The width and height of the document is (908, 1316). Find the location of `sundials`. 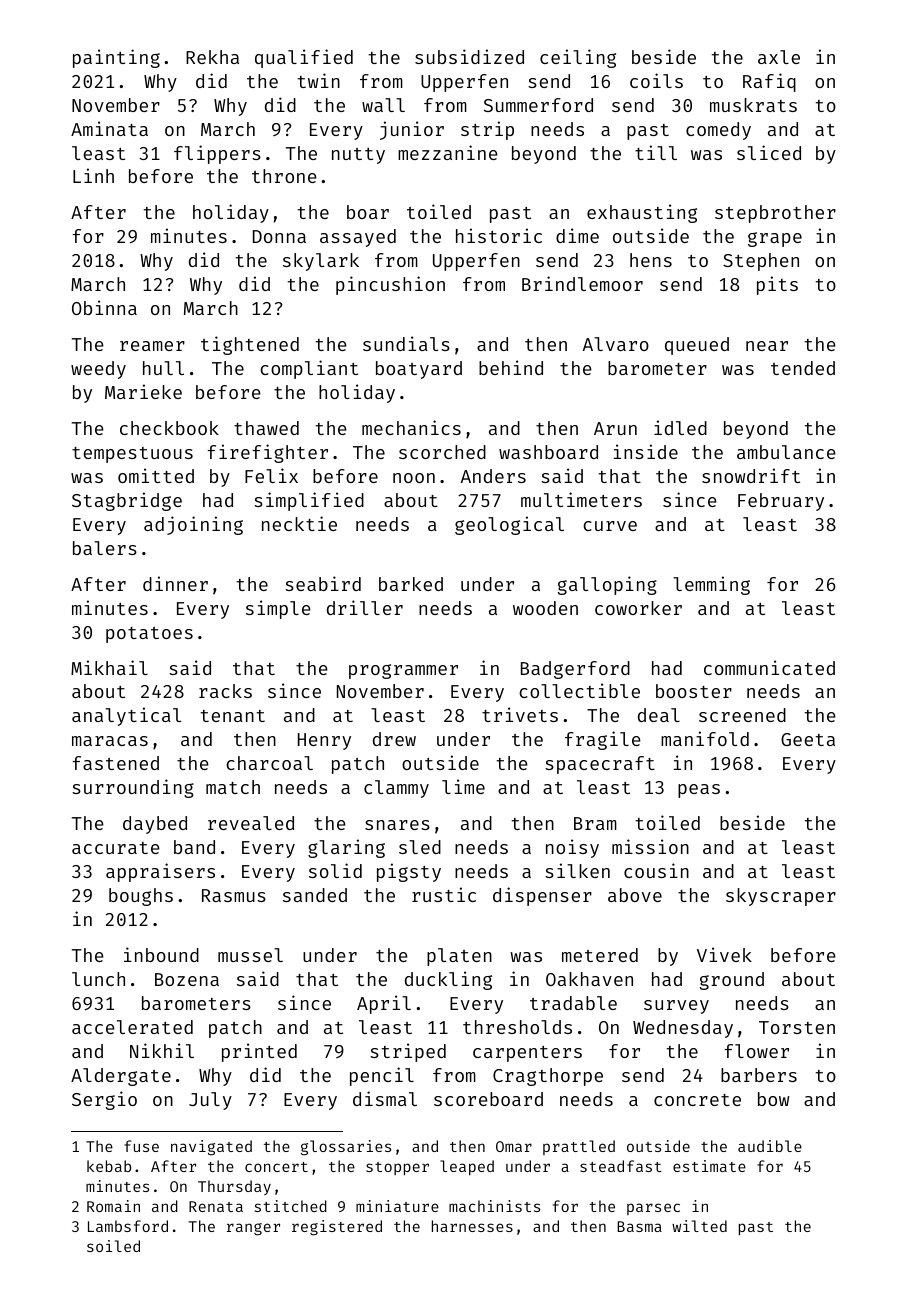

sundials is located at coordinates (406, 343).
